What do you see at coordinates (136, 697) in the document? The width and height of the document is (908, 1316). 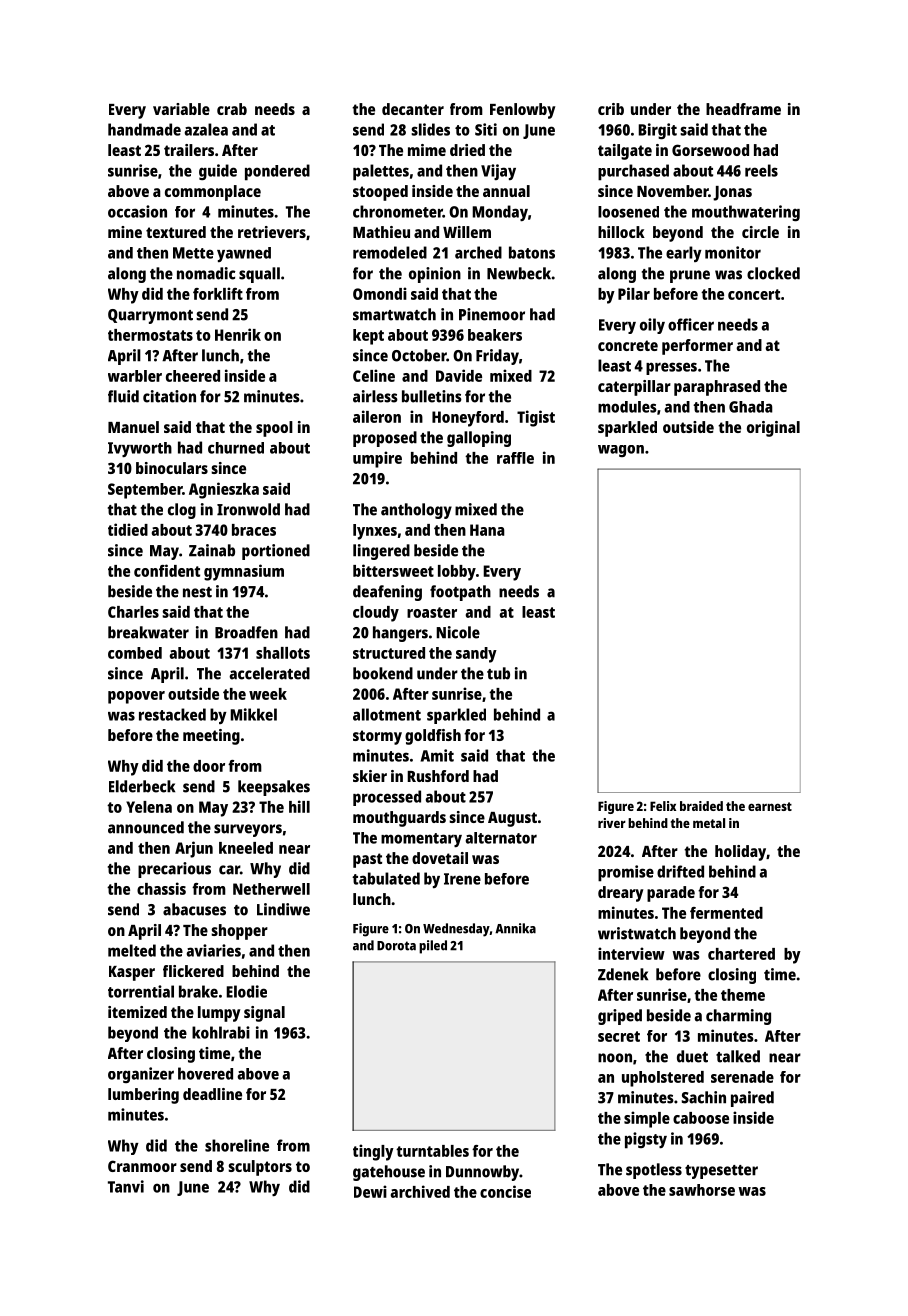 I see `popover` at bounding box center [136, 697].
